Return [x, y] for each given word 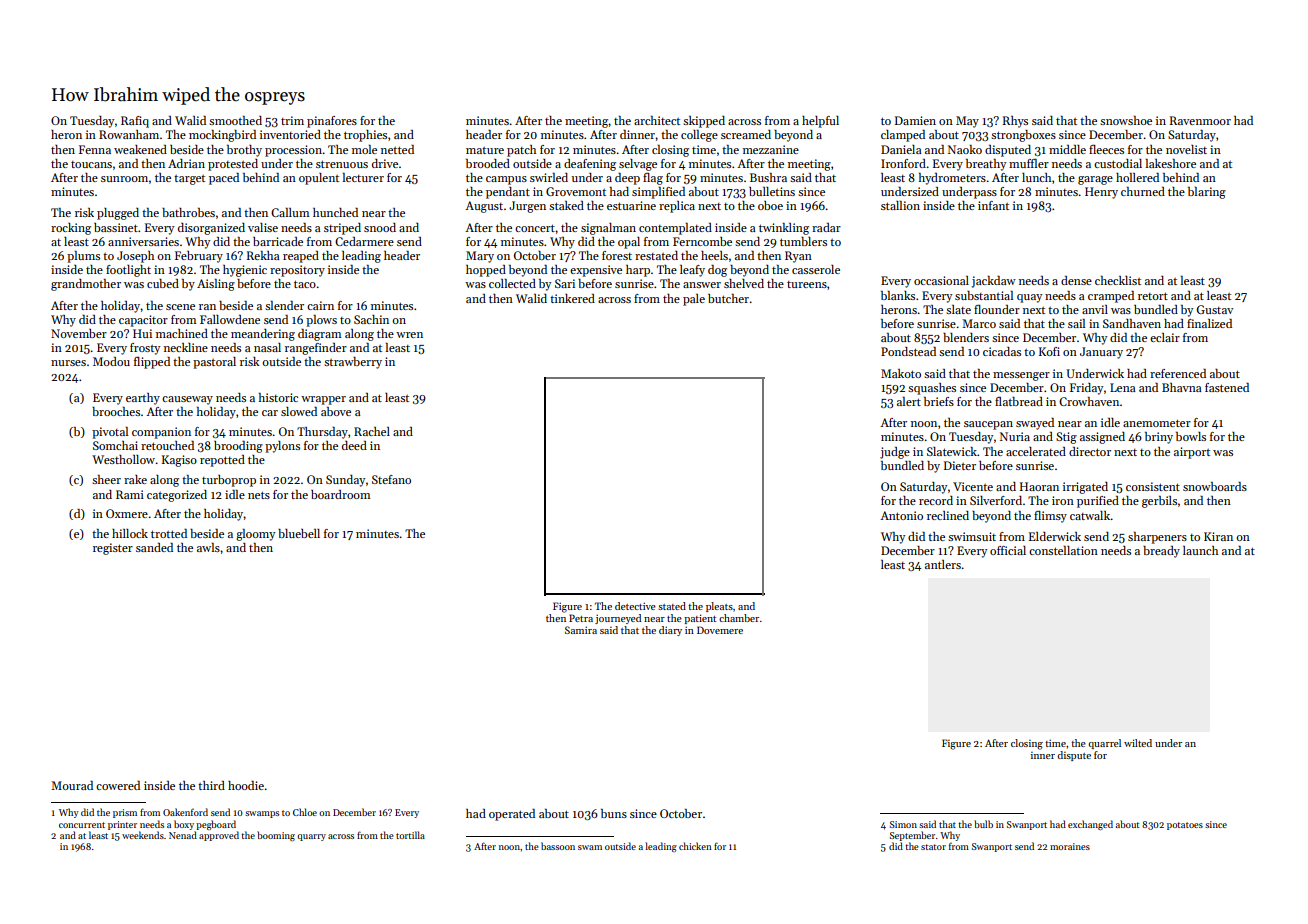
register [113, 549]
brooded [488, 163]
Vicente [973, 486]
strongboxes [1023, 136]
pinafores [332, 122]
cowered [118, 785]
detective [635, 606]
